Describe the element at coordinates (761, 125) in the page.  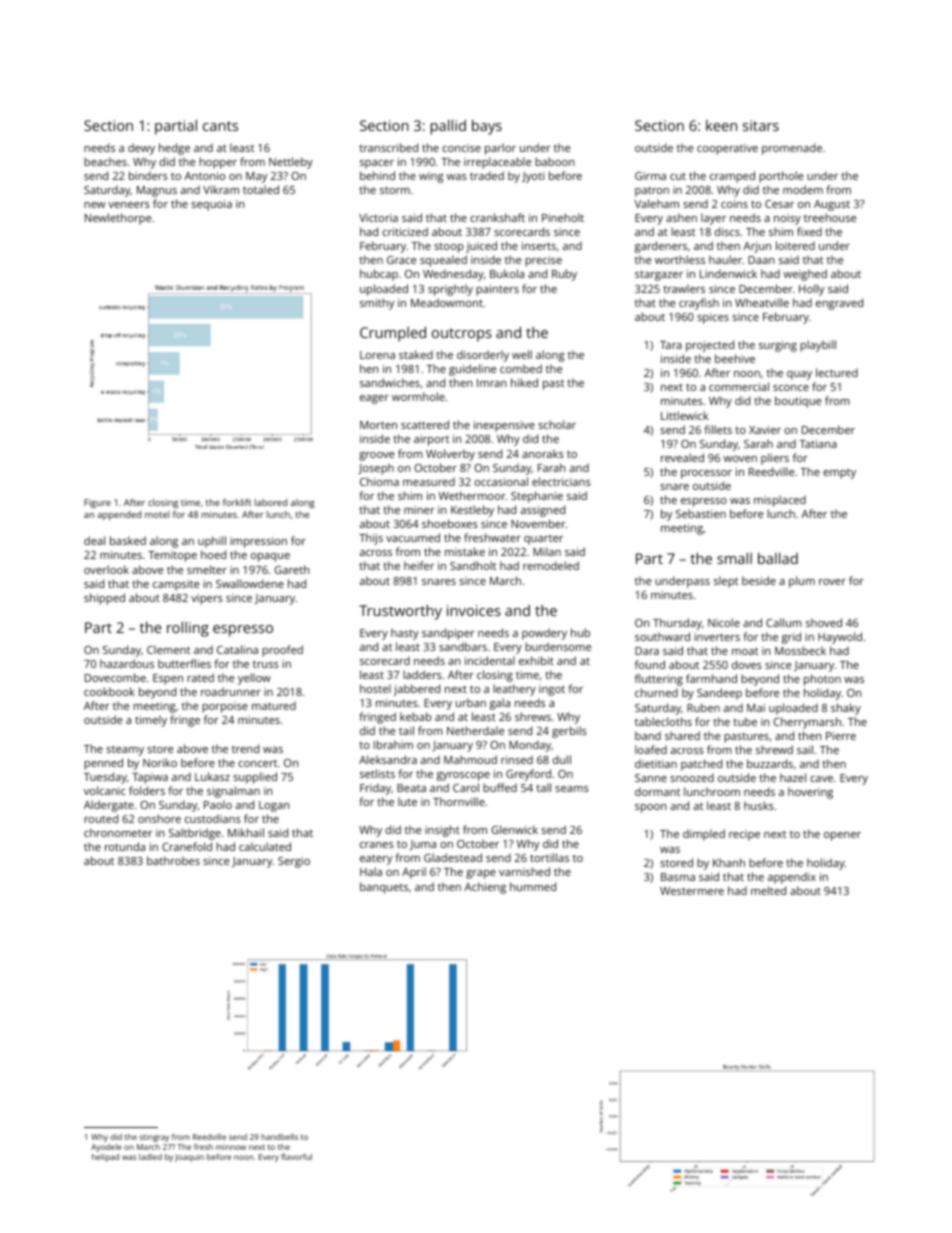
I see `sitars` at that location.
